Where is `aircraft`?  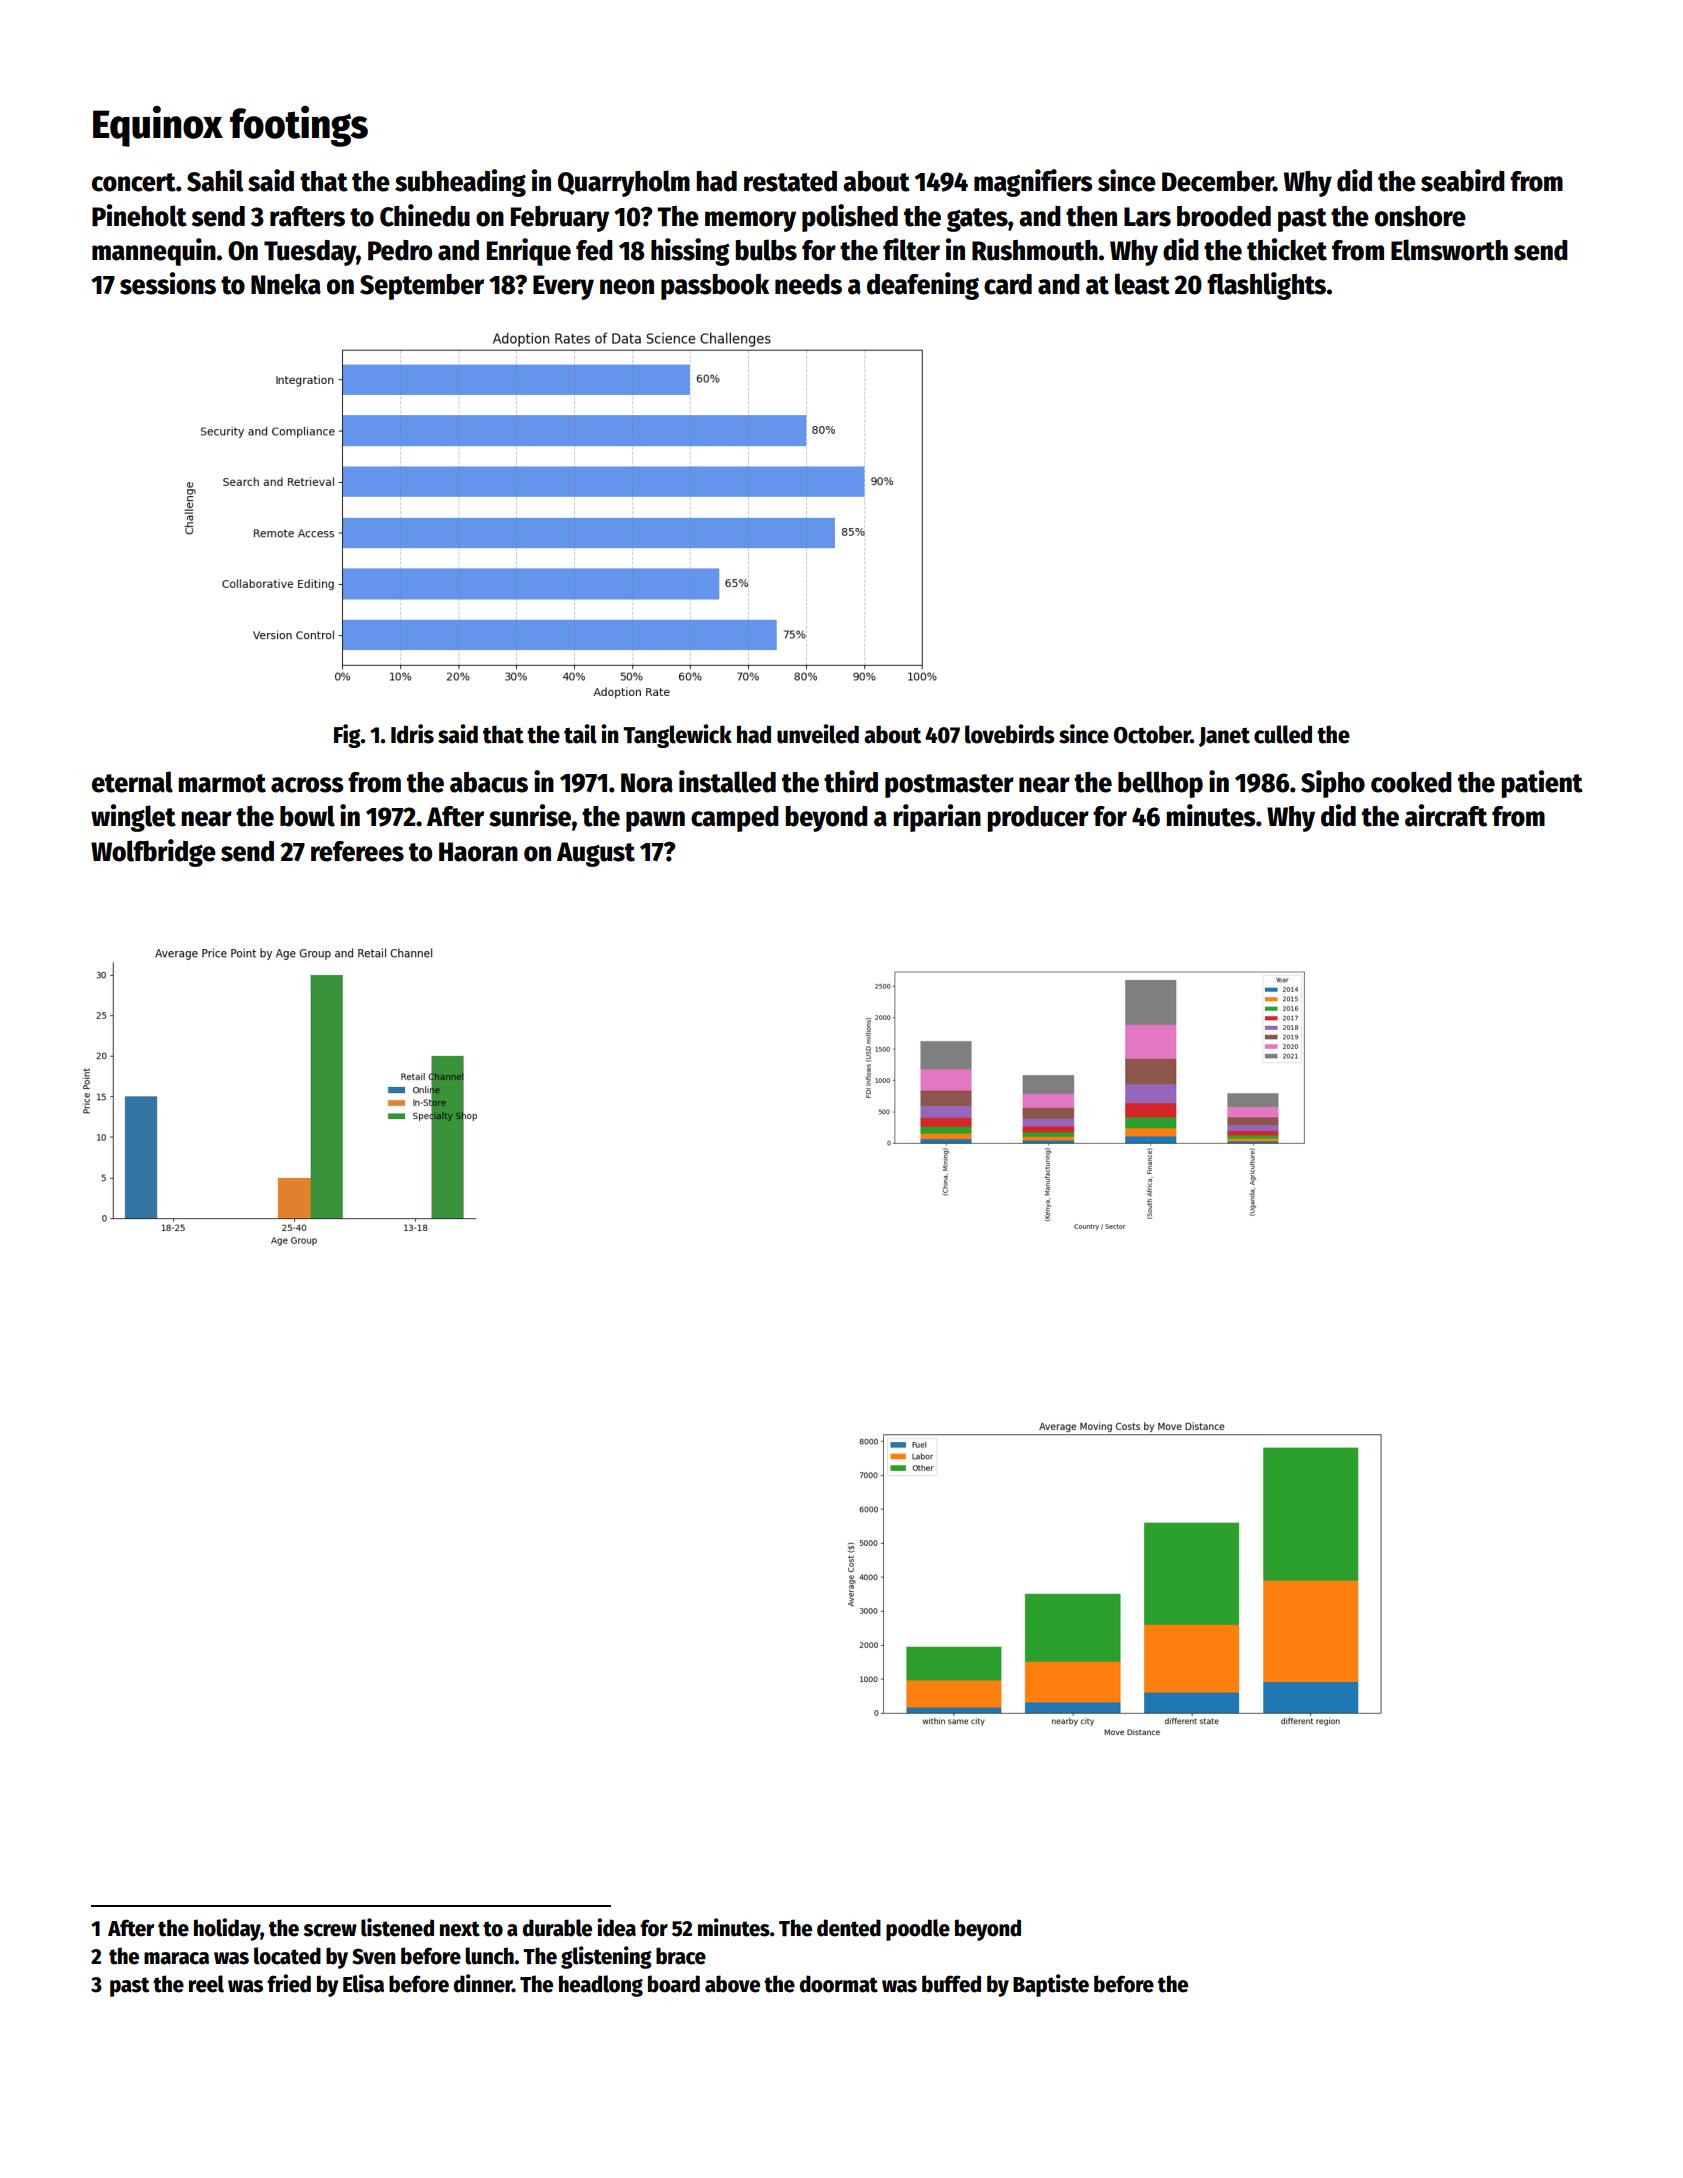
aircraft is located at coordinates (1446, 815).
